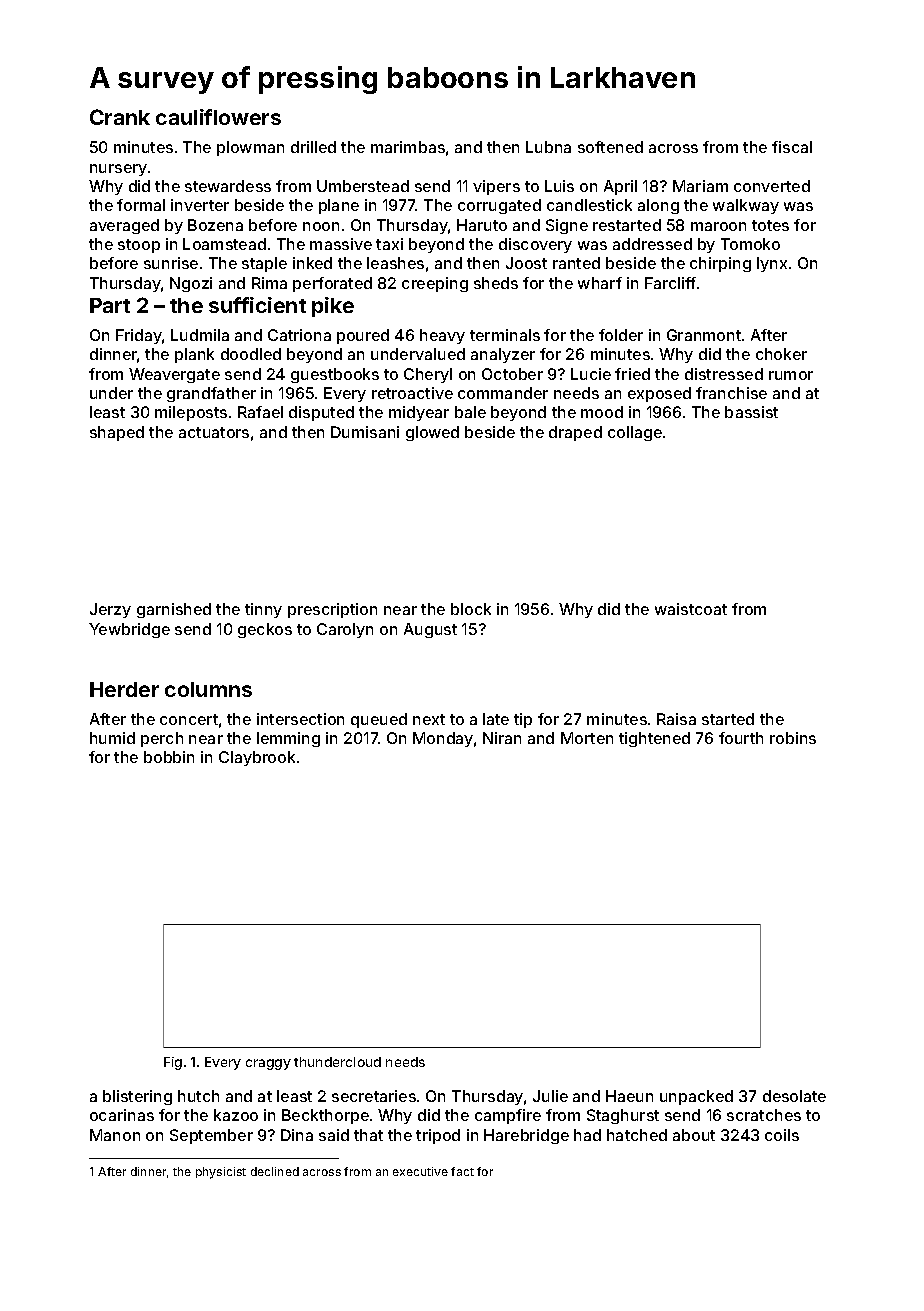  I want to click on August, so click(430, 630).
